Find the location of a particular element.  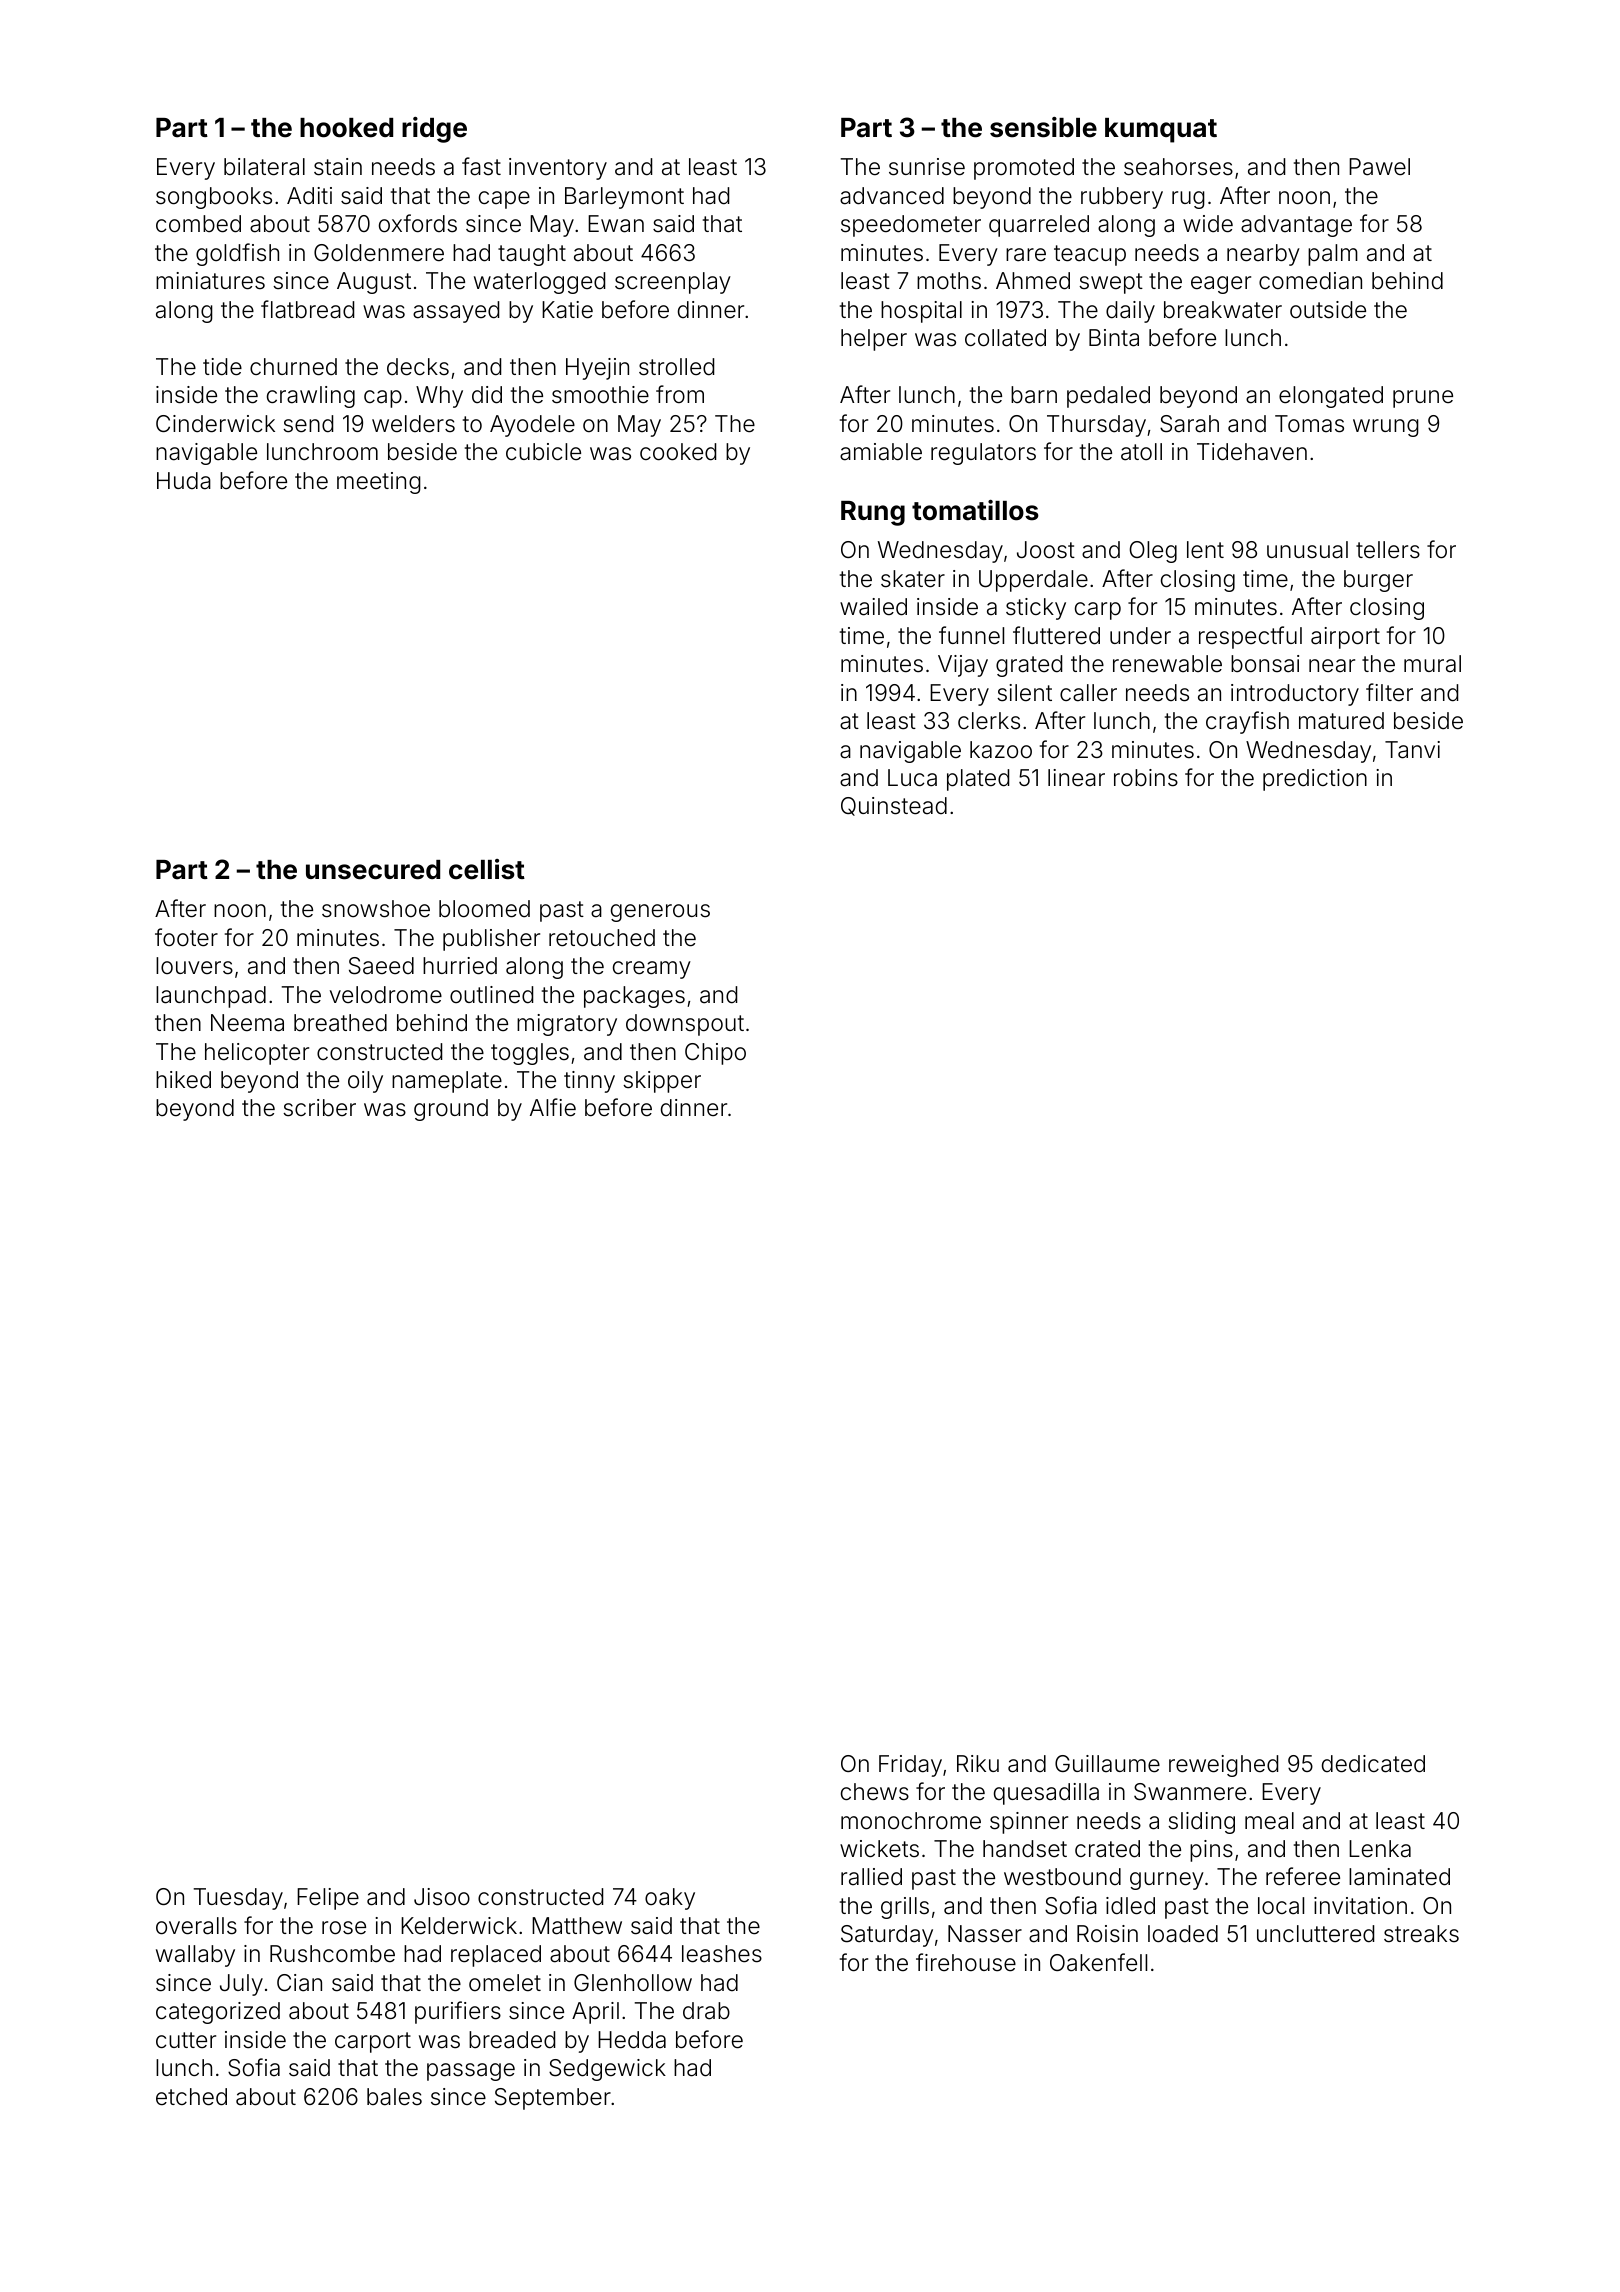

dedicated is located at coordinates (1373, 1764).
